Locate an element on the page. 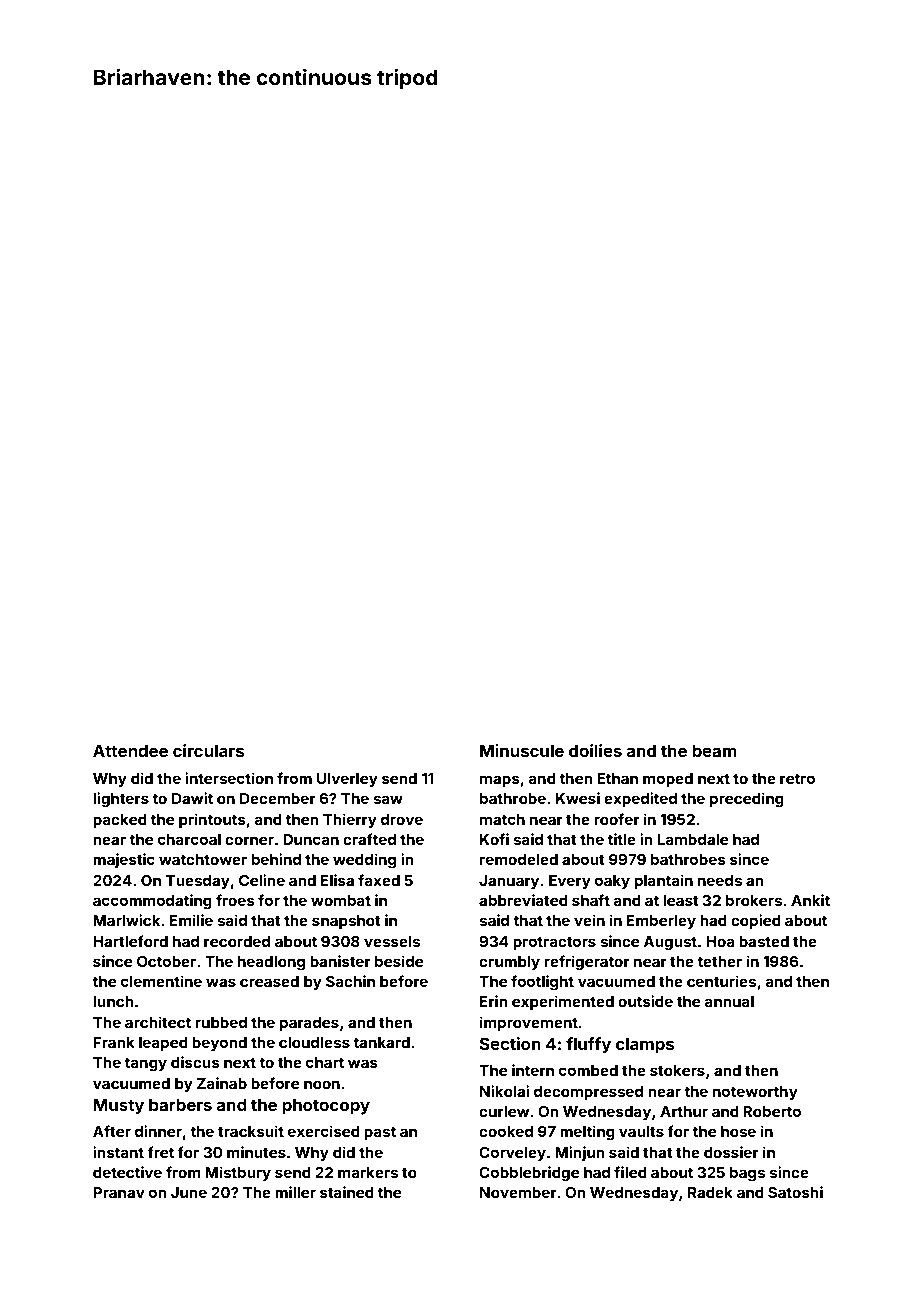 The width and height of the image is (924, 1308). annual is located at coordinates (729, 1001).
